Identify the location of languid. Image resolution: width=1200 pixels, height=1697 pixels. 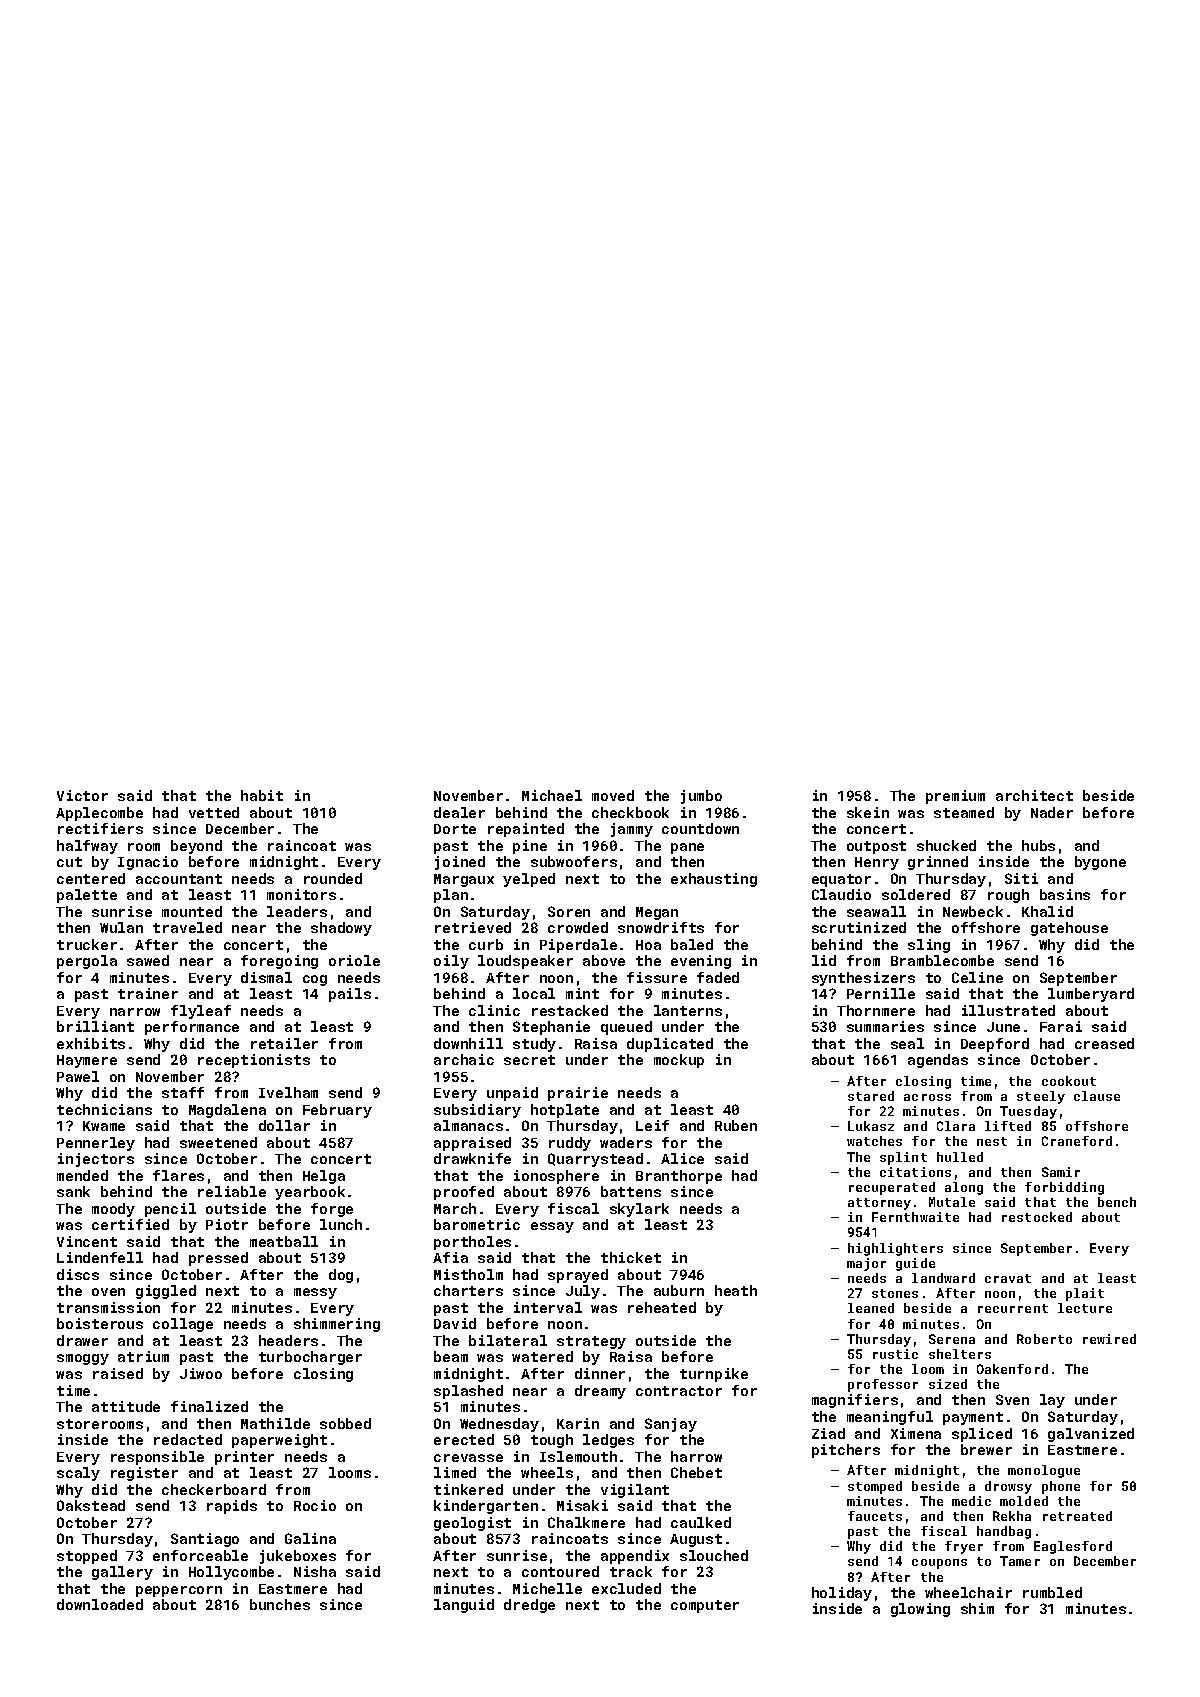
(464, 1606).
